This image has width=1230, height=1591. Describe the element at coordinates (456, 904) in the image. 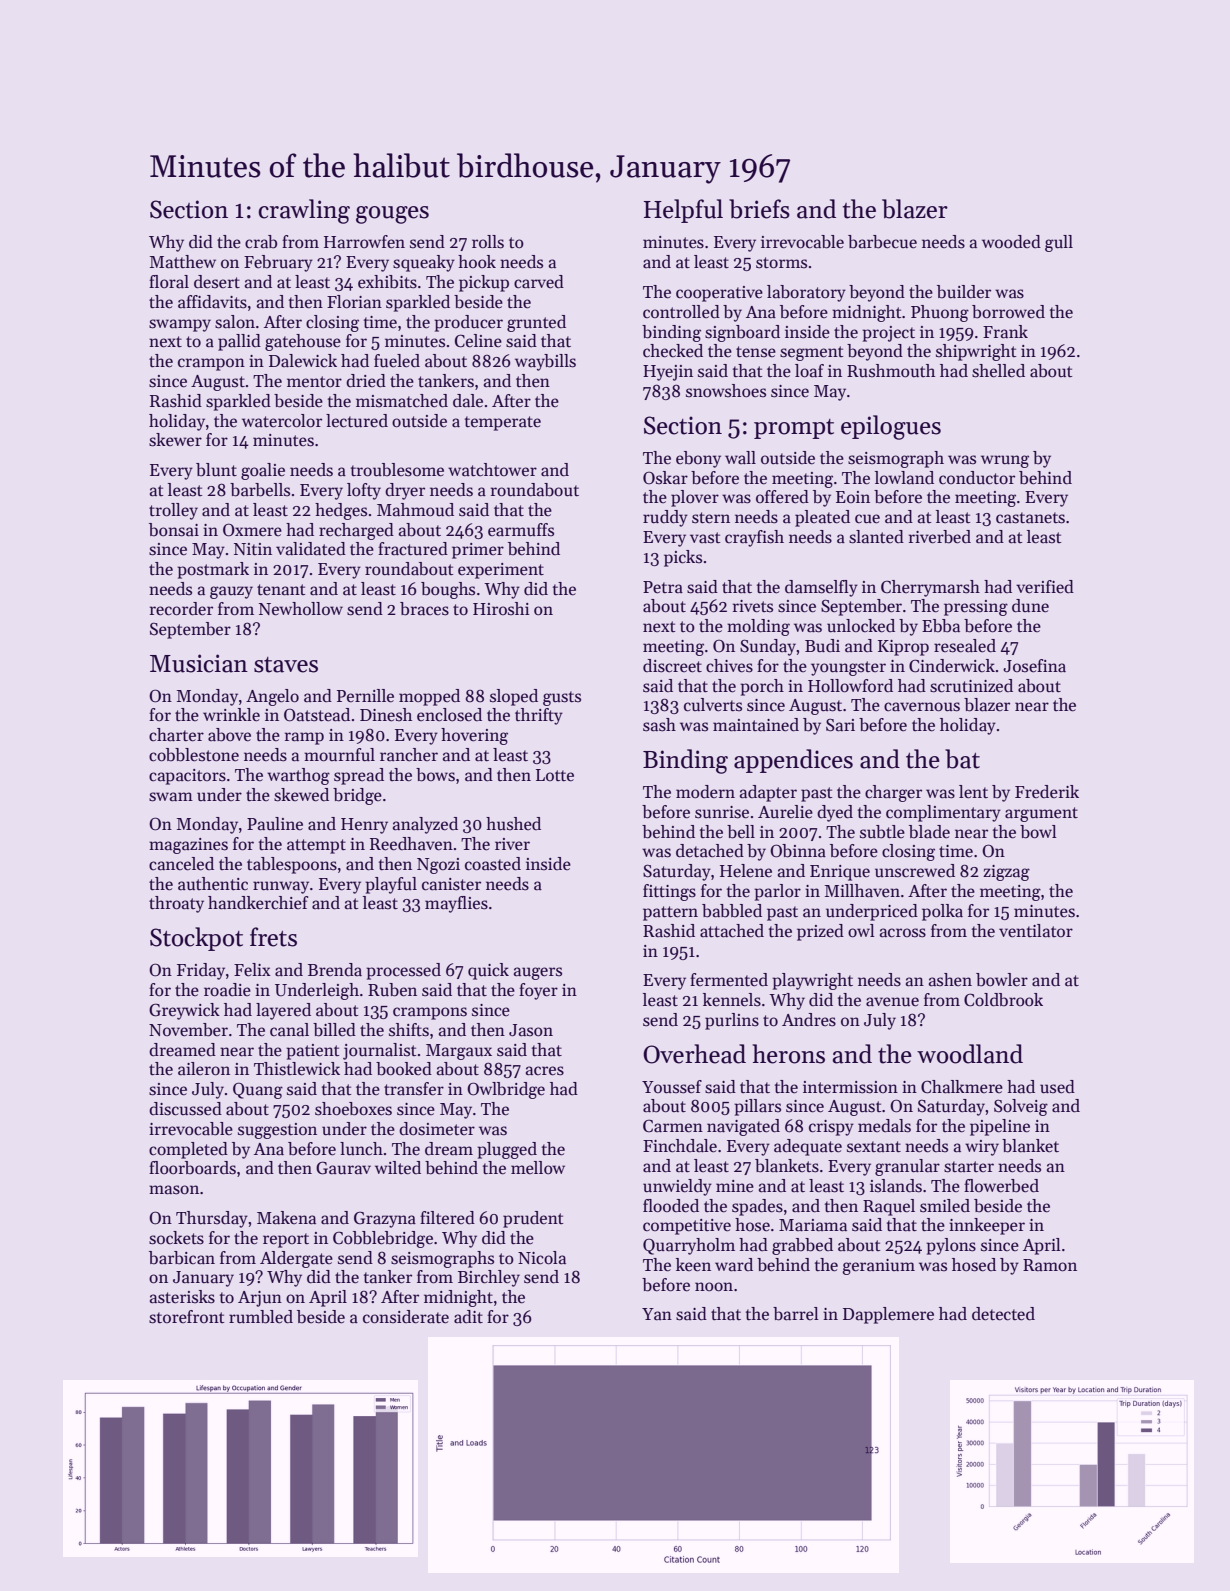

I see `mayflies` at that location.
